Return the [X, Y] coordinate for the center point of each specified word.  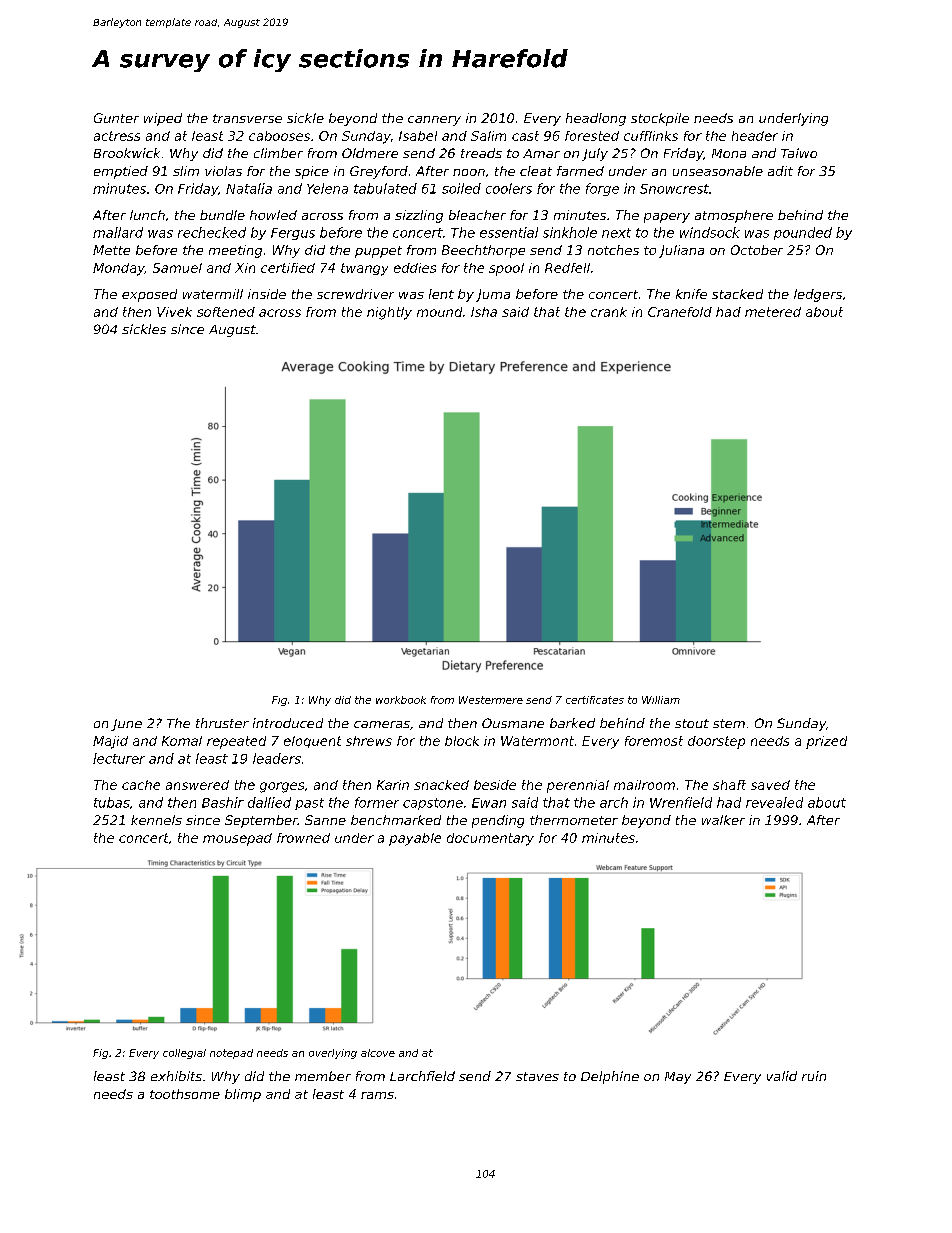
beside [495, 785]
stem [729, 723]
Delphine [610, 1077]
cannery [434, 121]
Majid [110, 742]
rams [377, 1095]
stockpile [660, 119]
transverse [247, 118]
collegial [184, 1054]
